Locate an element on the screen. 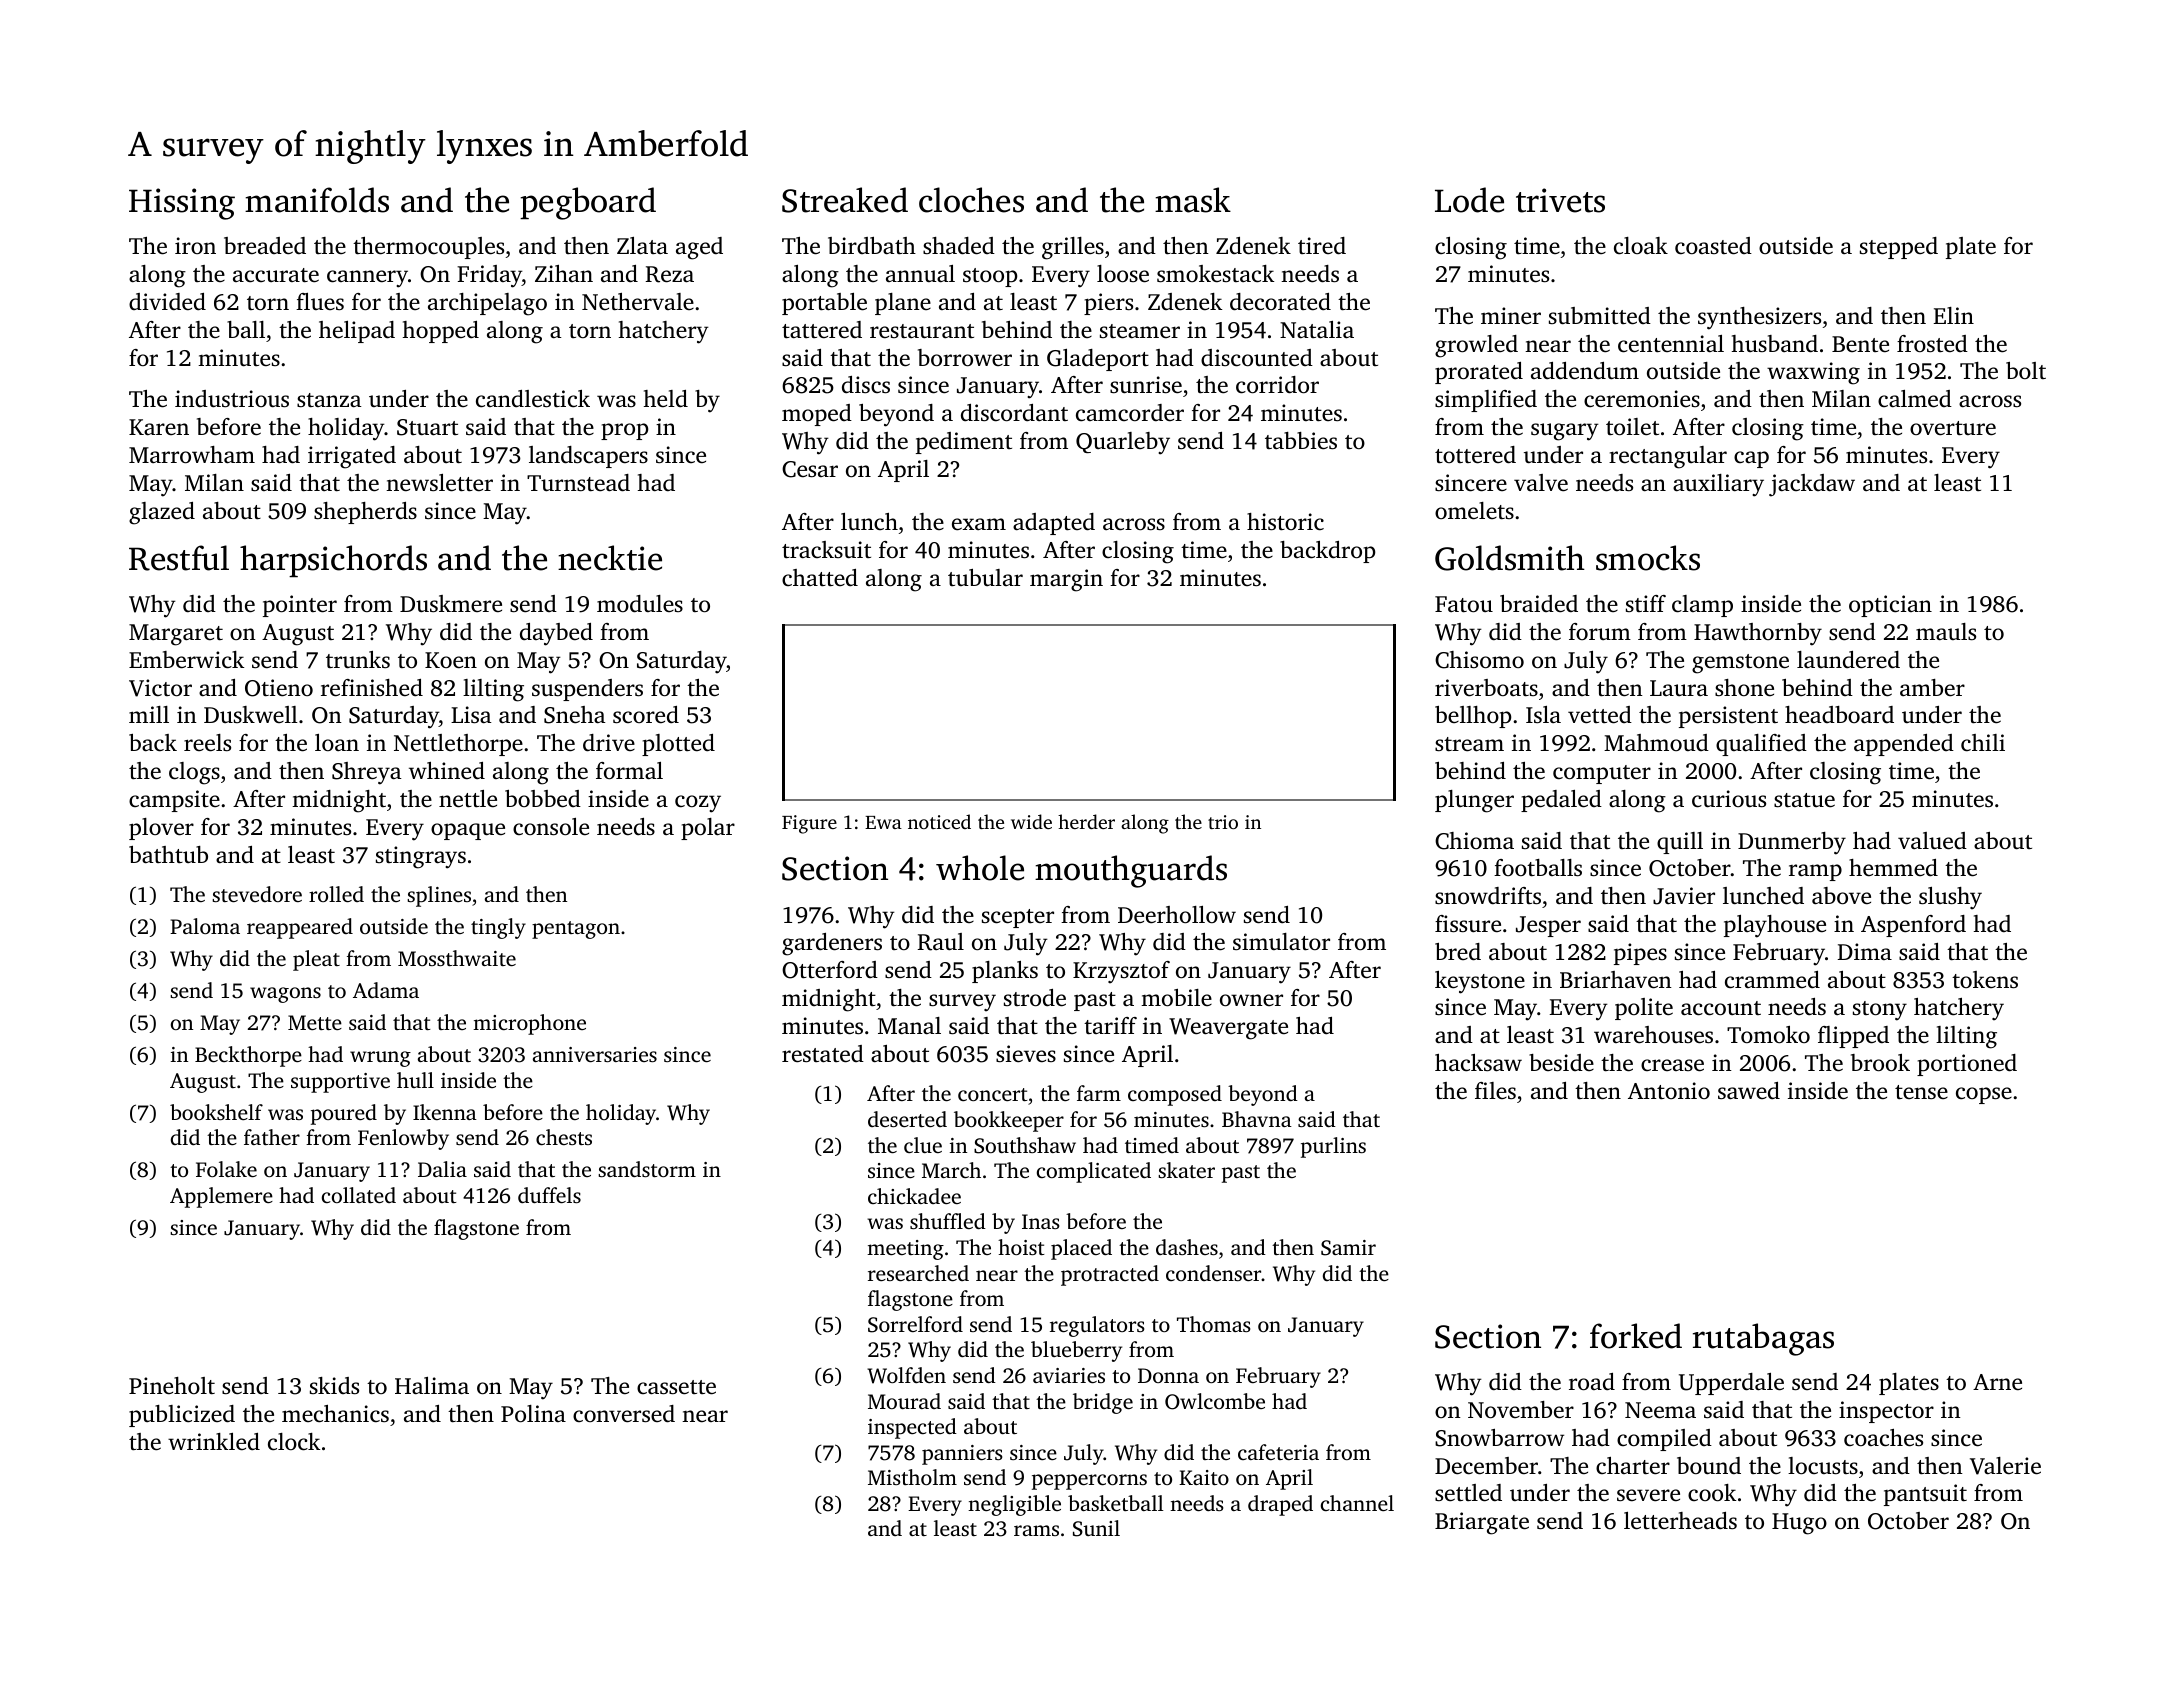 The image size is (2178, 1683). Donna is located at coordinates (1168, 1375).
